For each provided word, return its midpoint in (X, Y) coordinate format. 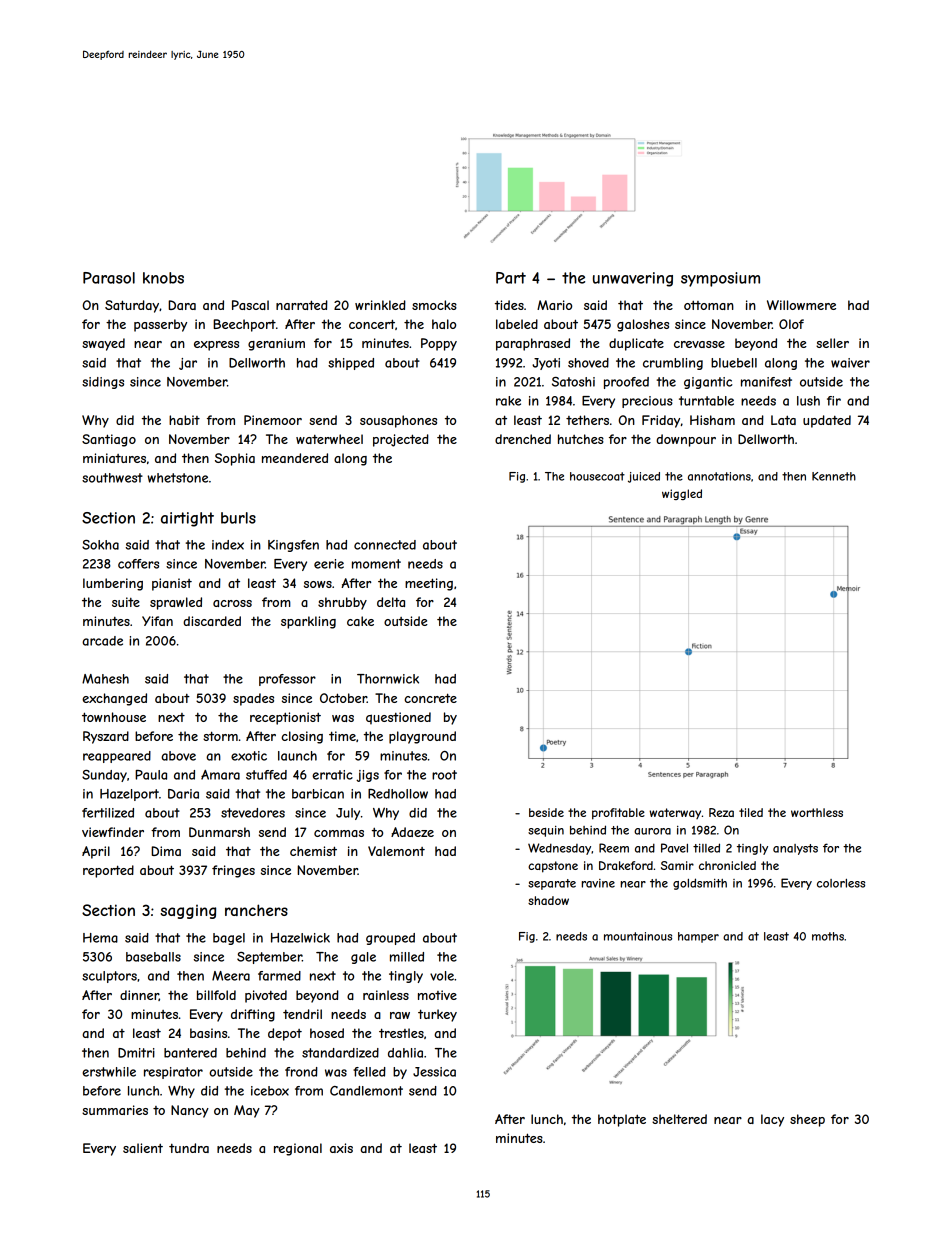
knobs (163, 278)
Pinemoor (273, 420)
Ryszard (106, 737)
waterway (675, 813)
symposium (720, 279)
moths (828, 936)
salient (143, 1148)
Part (511, 278)
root (444, 775)
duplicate (636, 344)
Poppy (439, 344)
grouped (390, 939)
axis (341, 1148)
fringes (233, 871)
